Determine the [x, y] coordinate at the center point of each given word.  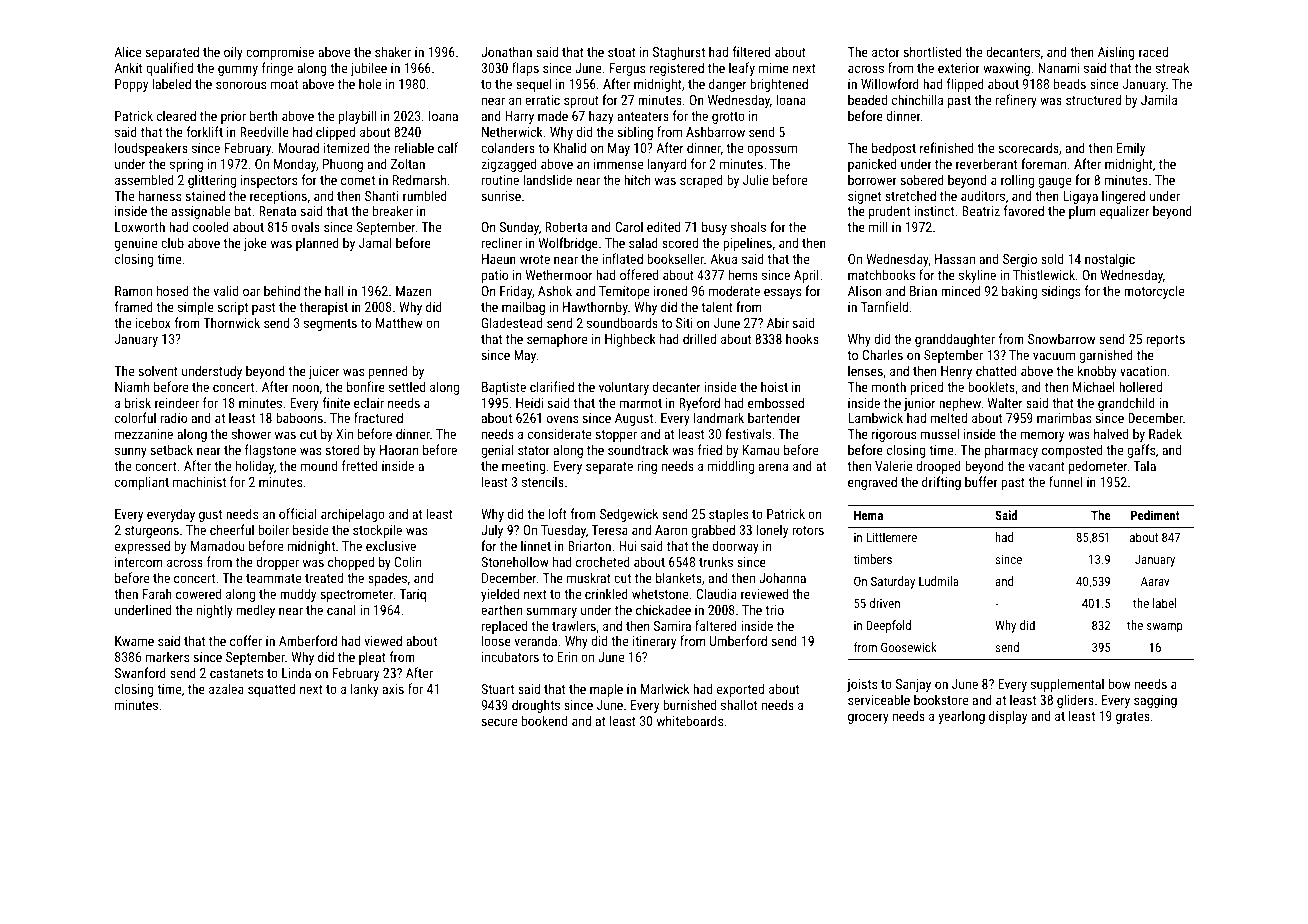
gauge [1054, 182]
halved [1111, 433]
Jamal [375, 242]
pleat [372, 658]
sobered [922, 179]
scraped [701, 181]
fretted [359, 465]
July [492, 531]
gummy [238, 70]
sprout [581, 102]
